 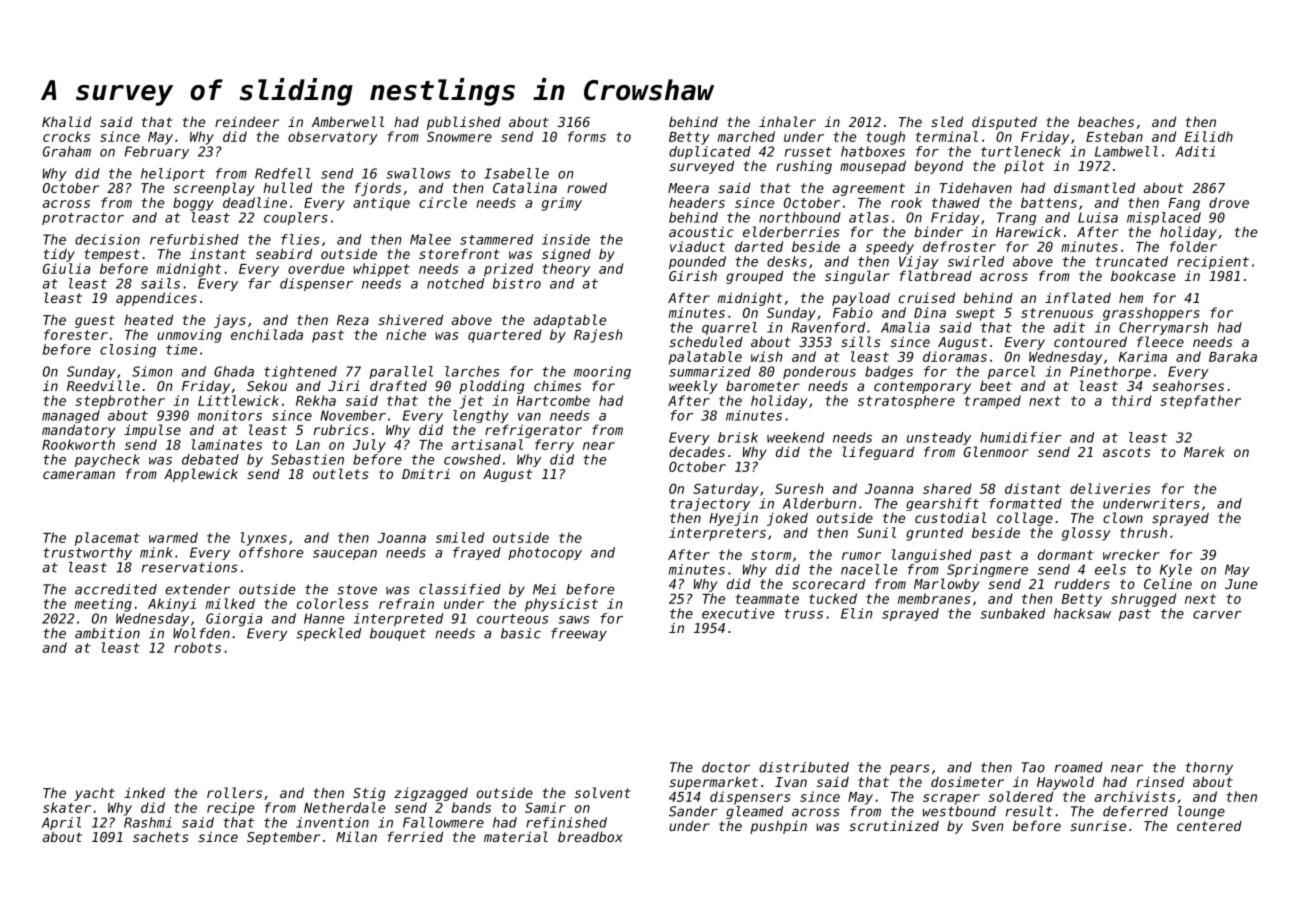 What do you see at coordinates (561, 605) in the page?
I see `physicist` at bounding box center [561, 605].
